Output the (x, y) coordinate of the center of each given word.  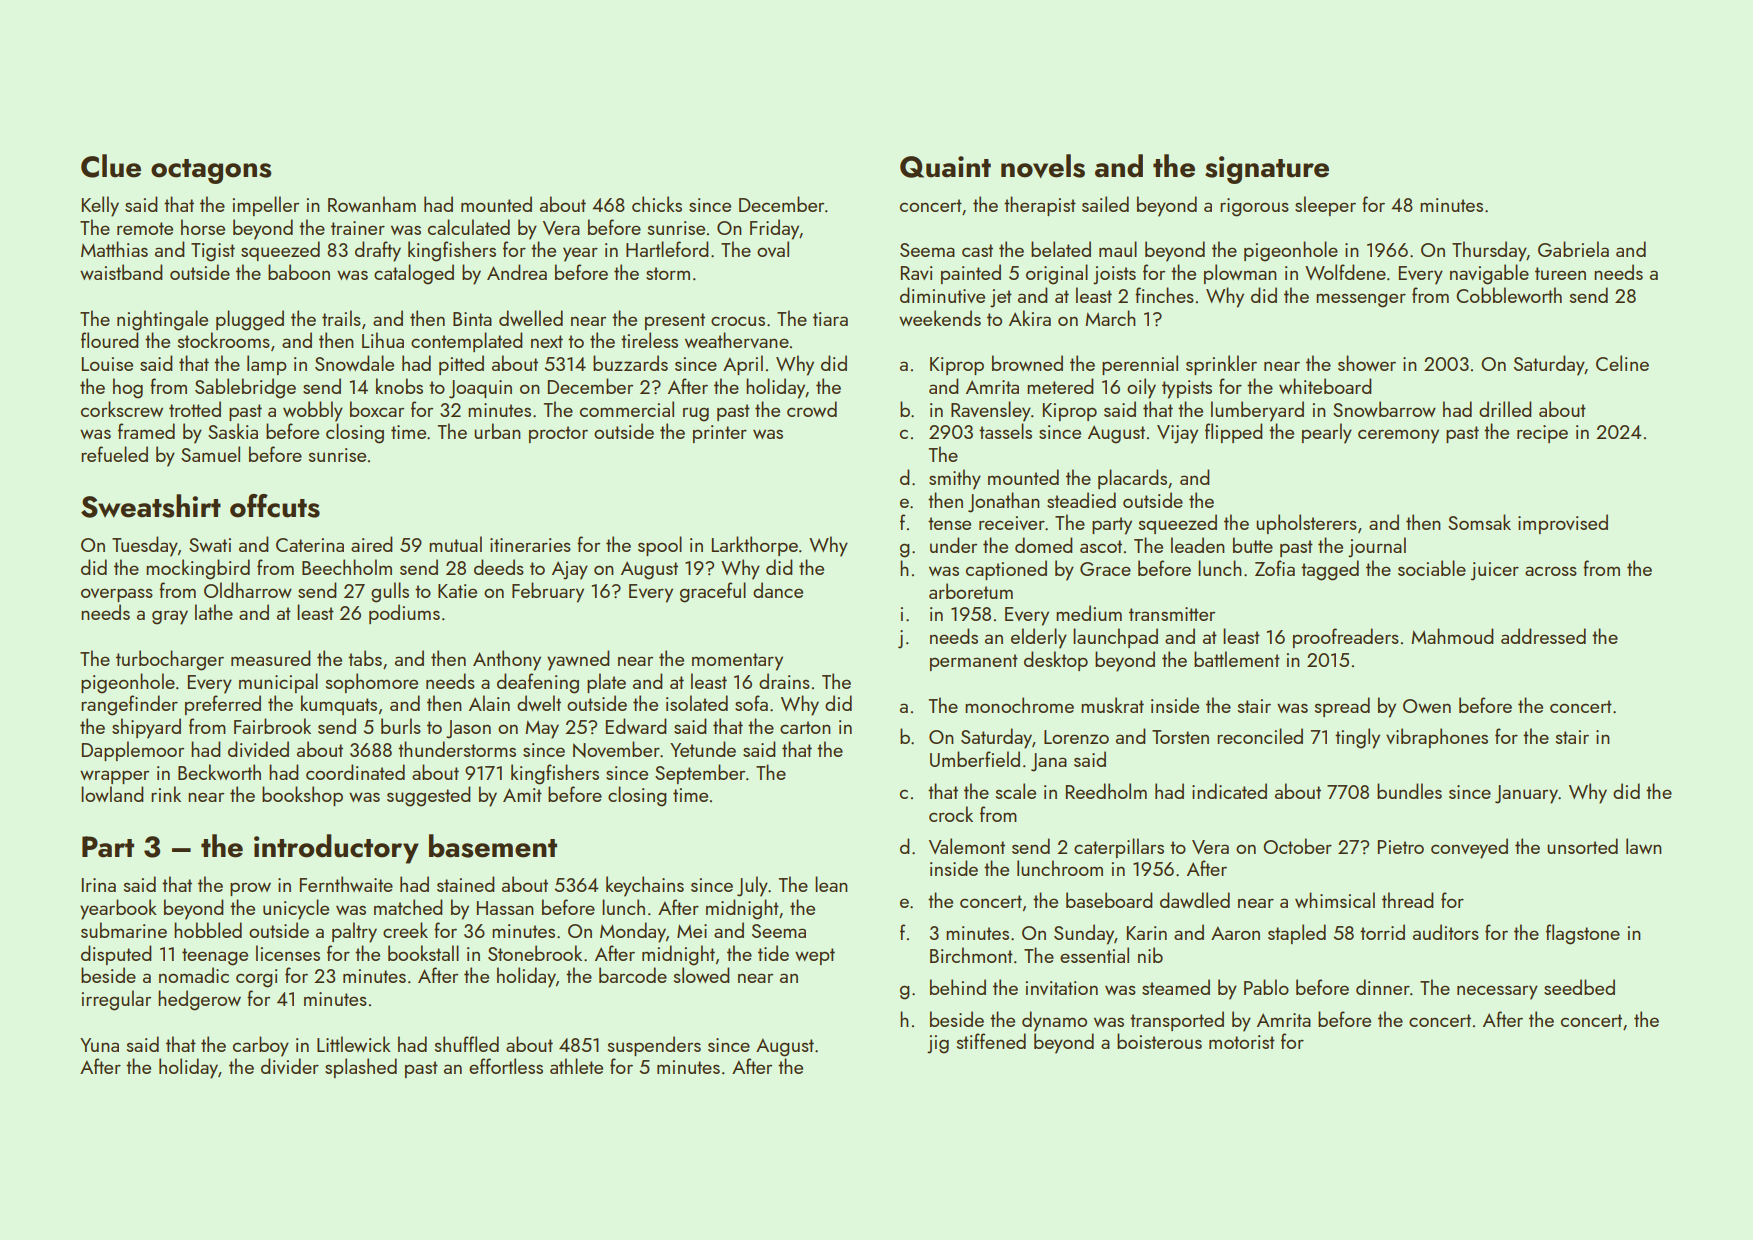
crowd (812, 409)
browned (1027, 363)
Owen (1427, 706)
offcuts (275, 506)
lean (831, 884)
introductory (336, 849)
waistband (121, 272)
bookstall (423, 953)
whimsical (1335, 900)
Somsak (1479, 522)
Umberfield (975, 759)
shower (1367, 363)
